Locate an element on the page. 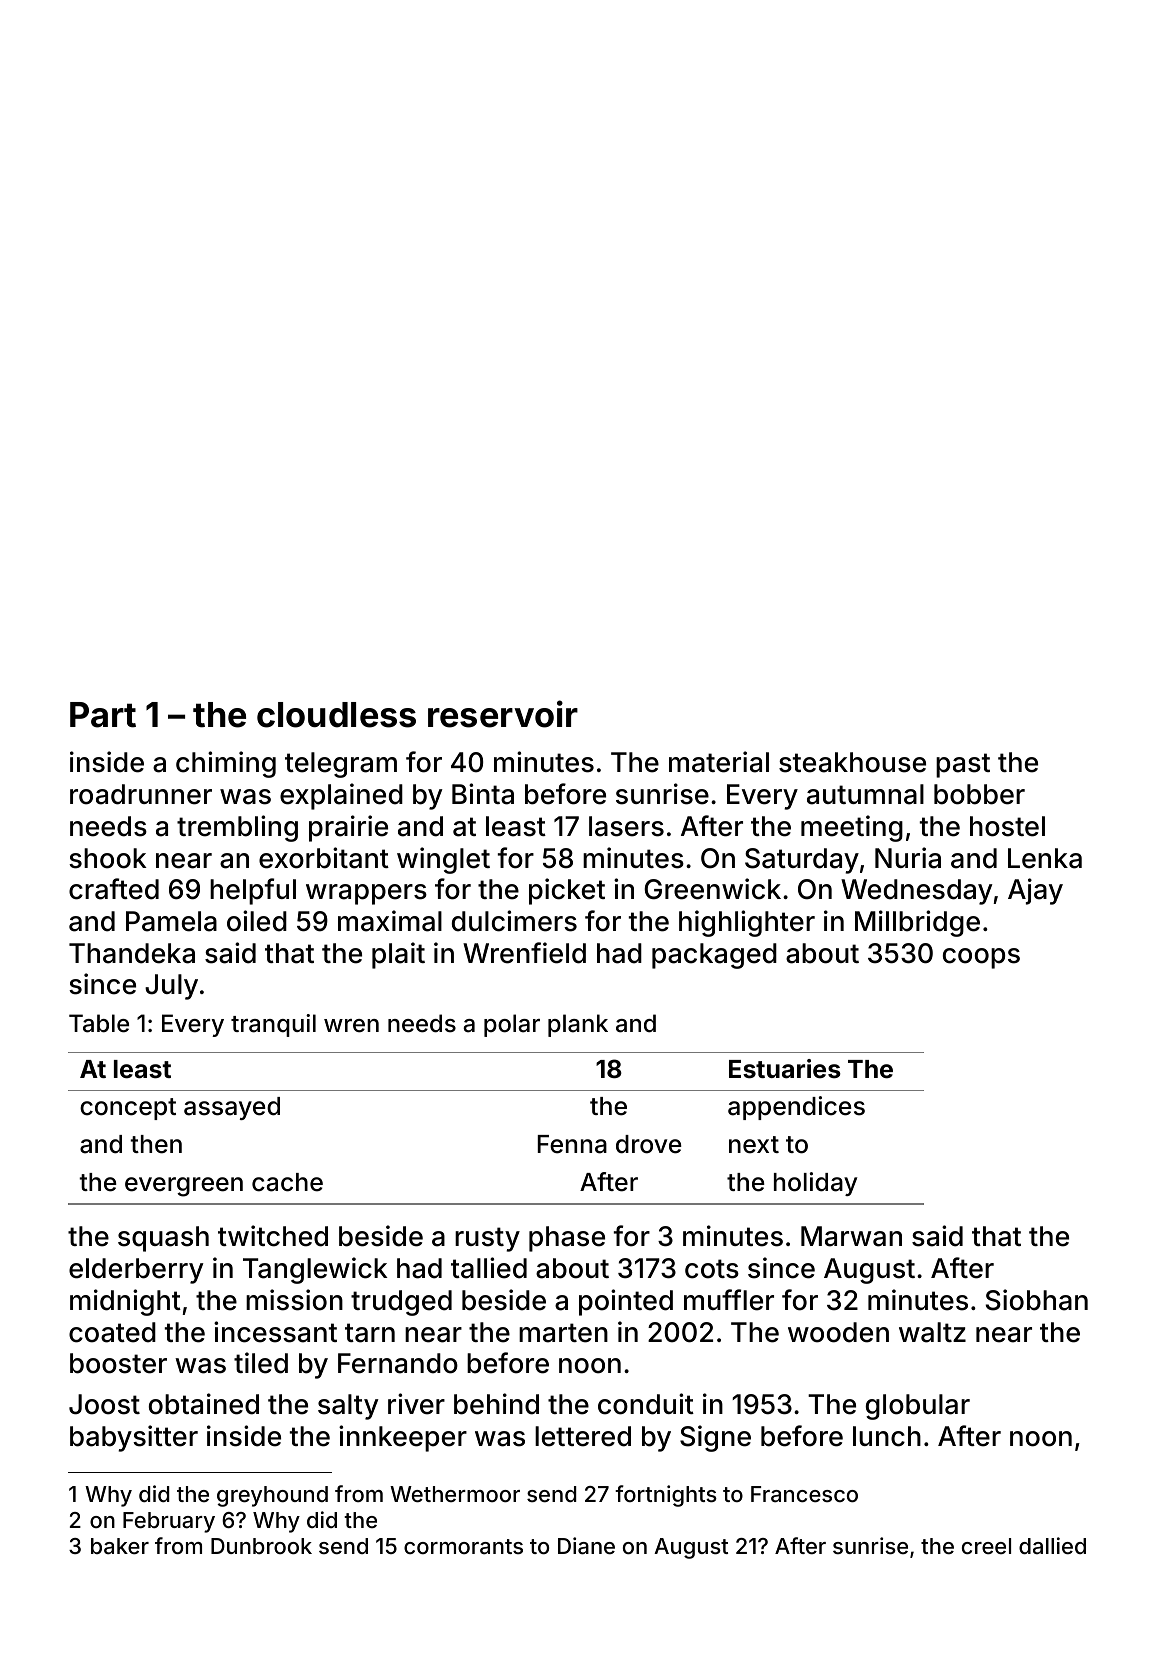 This image has width=1165, height=1654. concept is located at coordinates (128, 1109).
